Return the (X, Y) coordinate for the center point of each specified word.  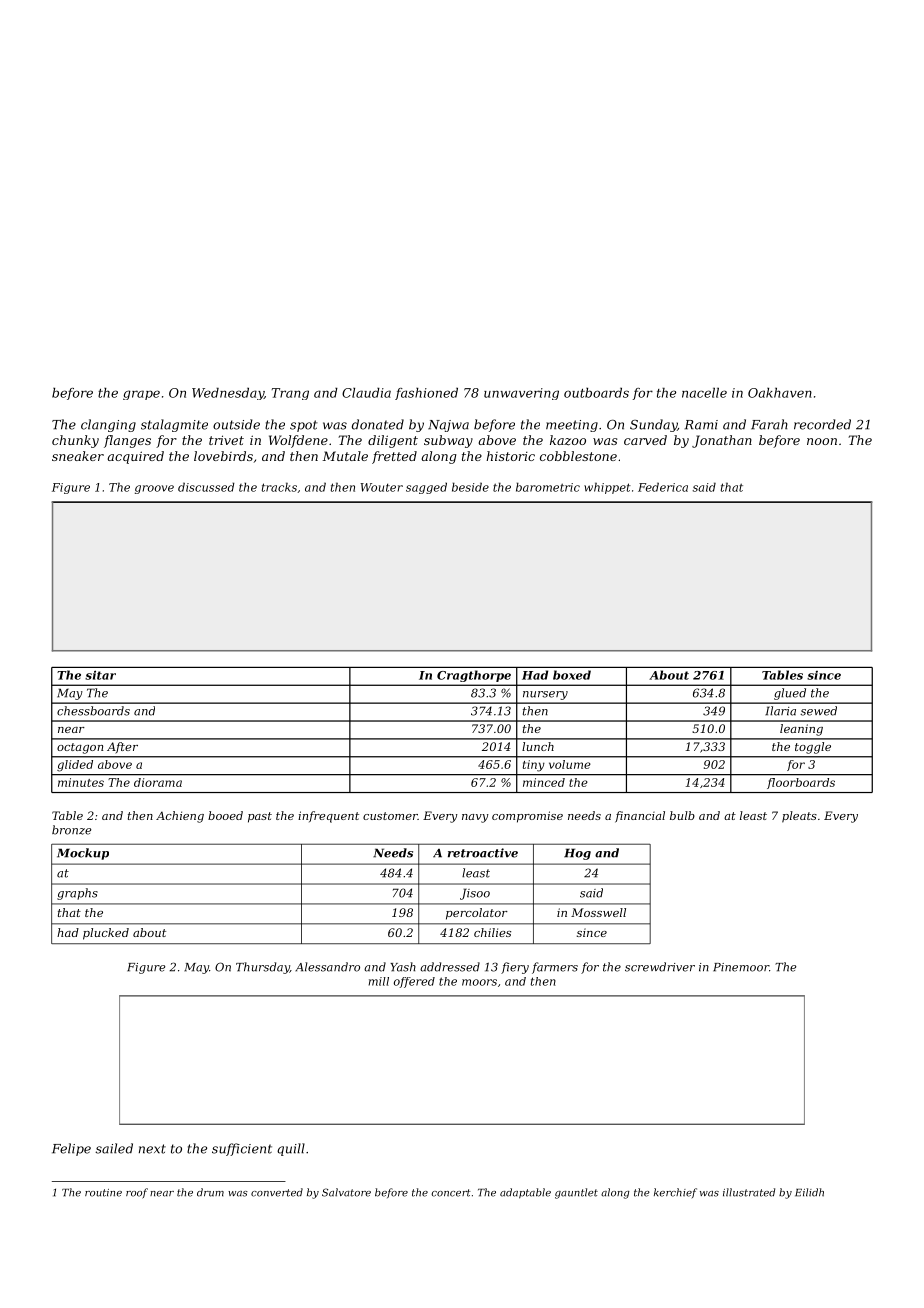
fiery (515, 968)
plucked (106, 934)
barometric (548, 487)
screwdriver (660, 967)
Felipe (71, 1149)
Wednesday (228, 394)
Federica (663, 487)
